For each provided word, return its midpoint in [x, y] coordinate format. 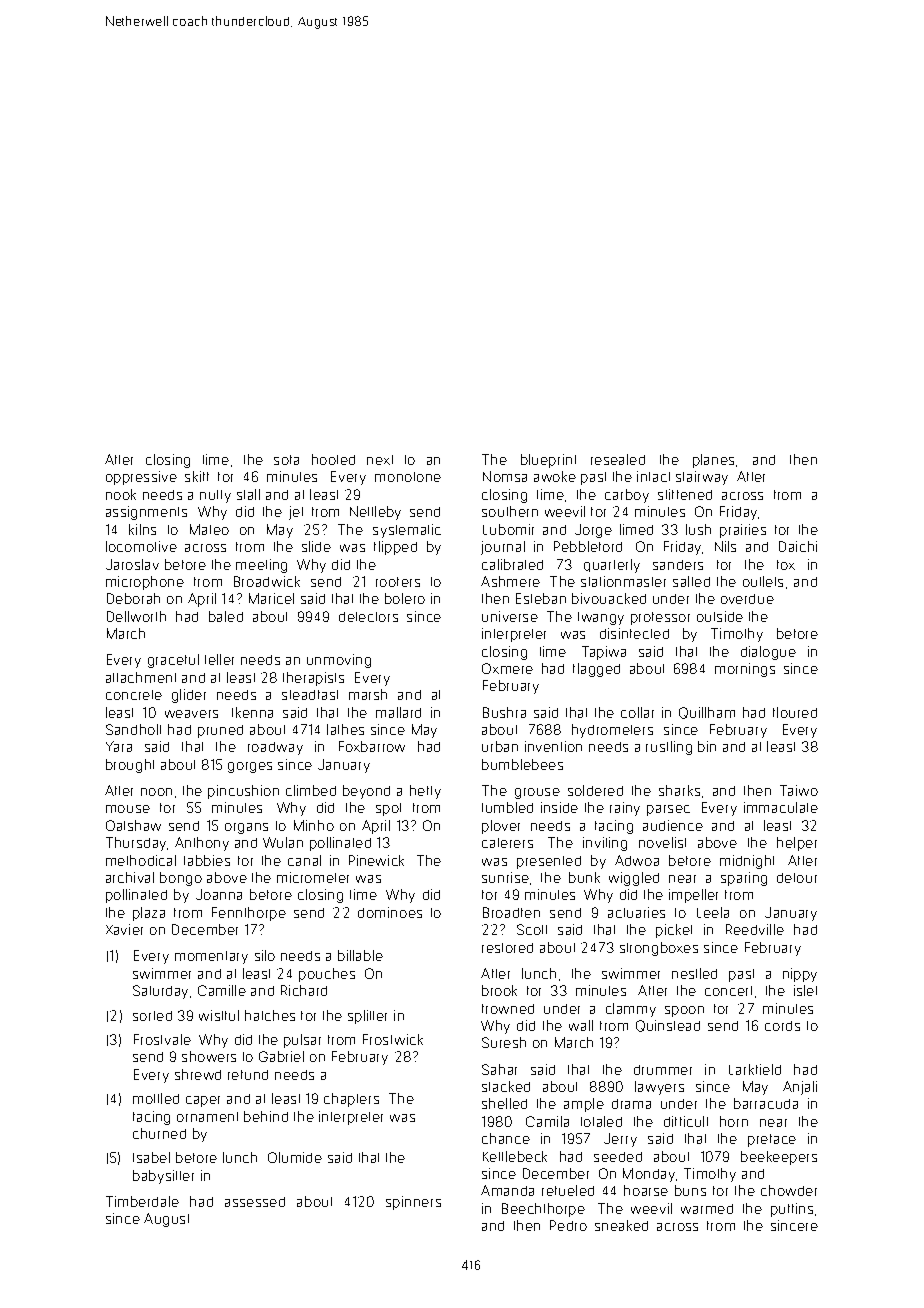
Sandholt [133, 729]
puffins [792, 1210]
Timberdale [142, 1201]
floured [795, 712]
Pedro [568, 1225]
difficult [686, 1121]
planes [713, 461]
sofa [286, 460]
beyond [366, 792]
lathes [345, 729]
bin [707, 746]
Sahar [499, 1069]
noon [156, 792]
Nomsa [505, 476]
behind [266, 1116]
